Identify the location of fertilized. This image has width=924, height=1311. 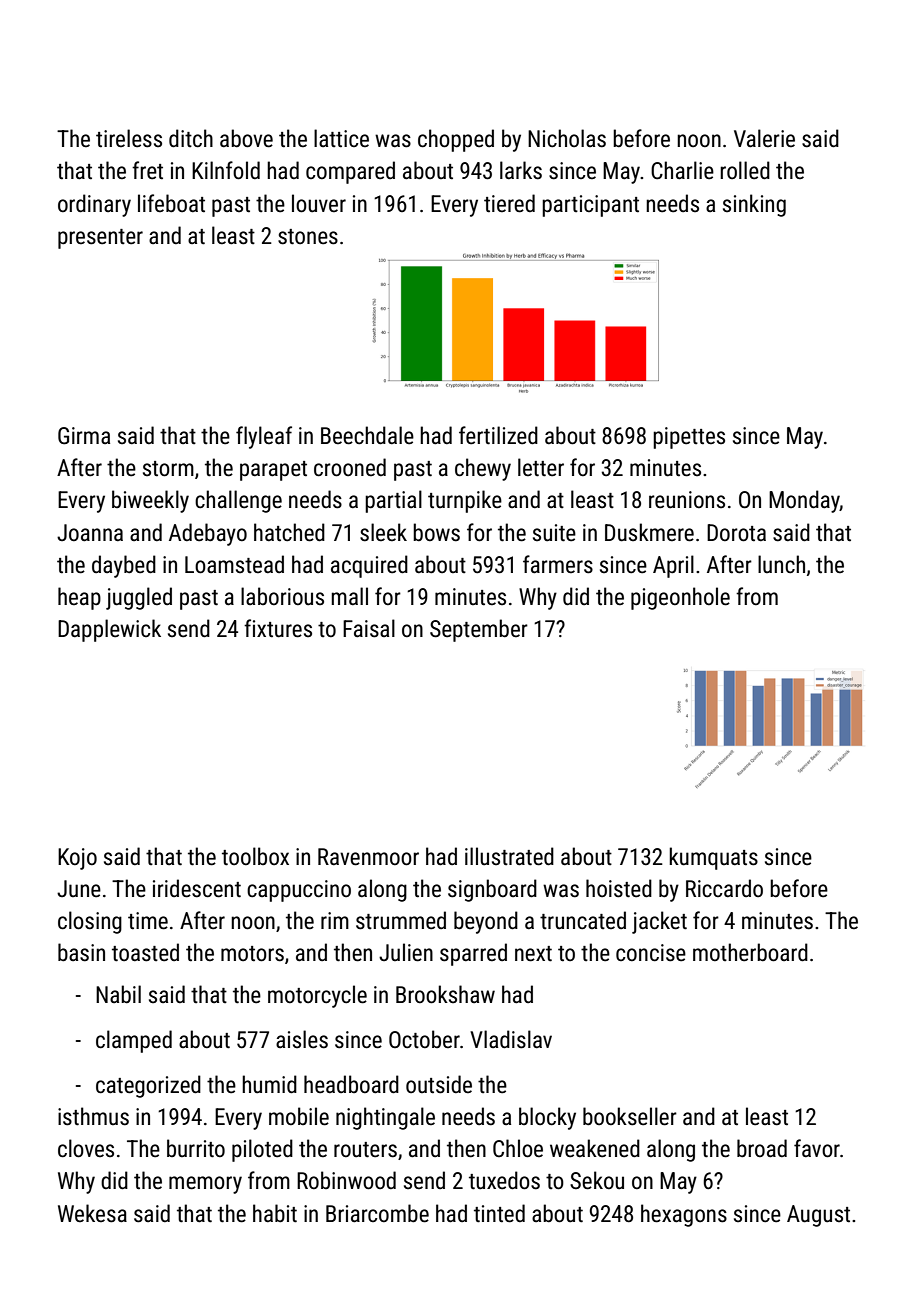
(498, 435).
